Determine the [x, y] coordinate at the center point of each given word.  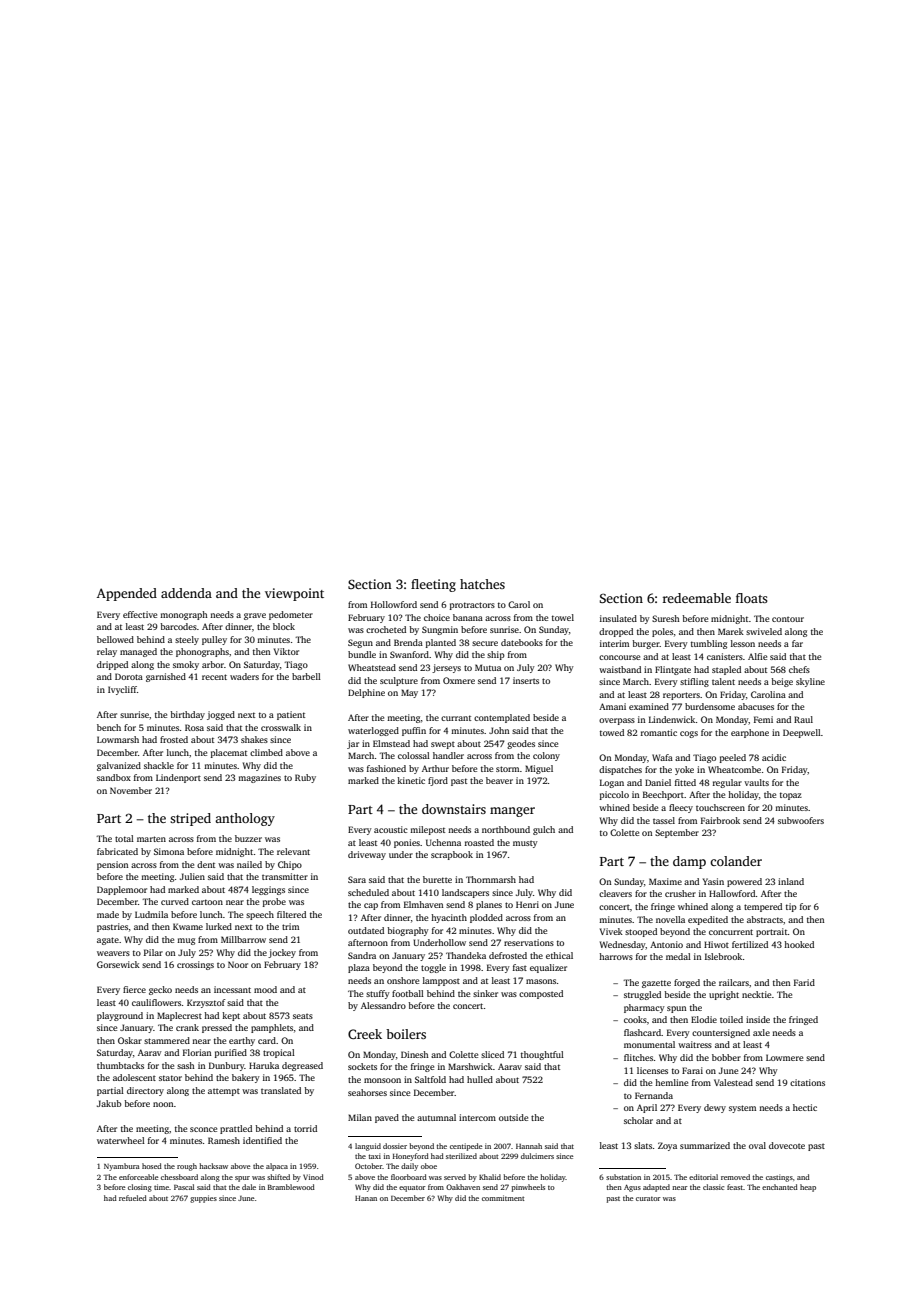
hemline [671, 1082]
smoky [186, 665]
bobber [726, 1057]
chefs [799, 669]
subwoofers [801, 820]
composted [541, 994]
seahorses [367, 1092]
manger [512, 812]
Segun [360, 643]
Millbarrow [243, 939]
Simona [169, 851]
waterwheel [121, 1140]
